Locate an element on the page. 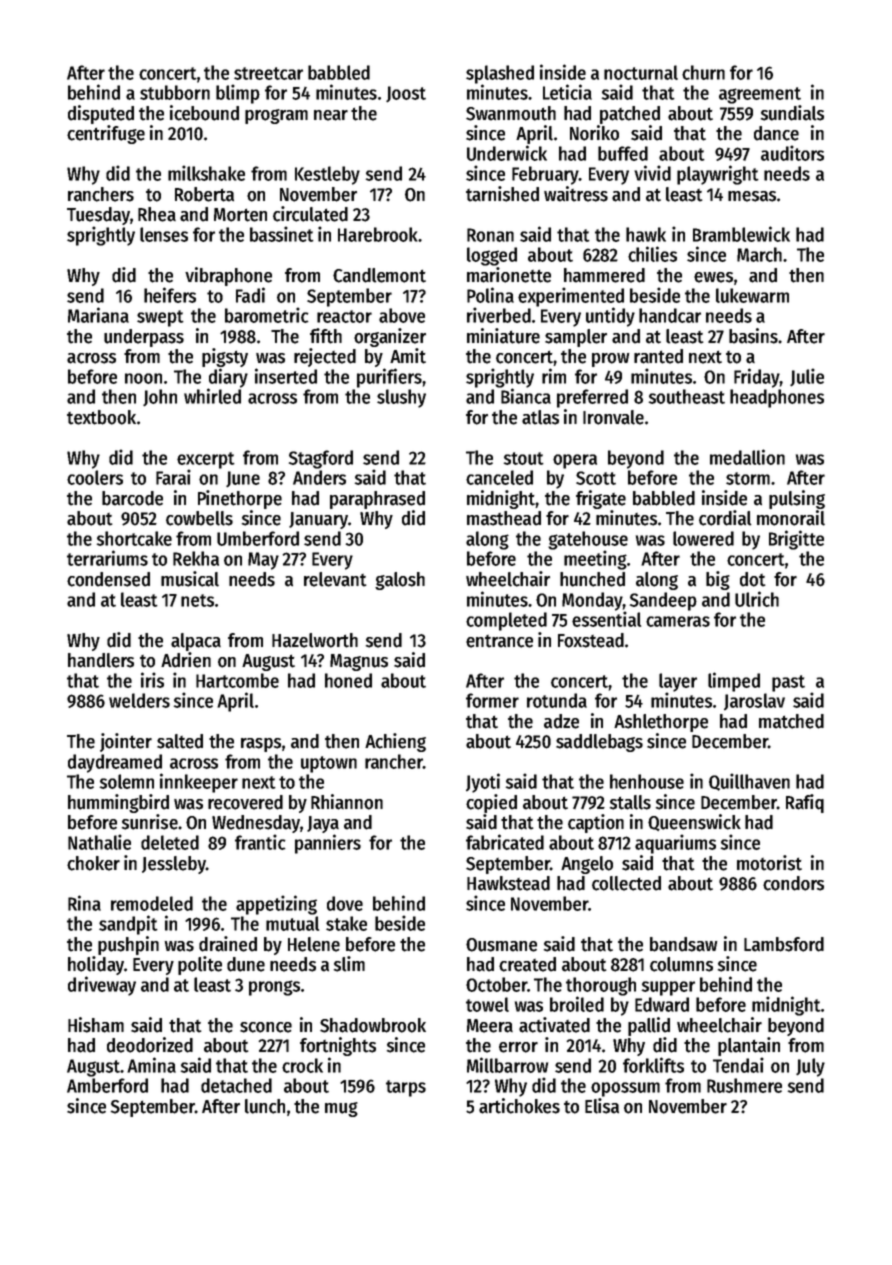 The image size is (892, 1265). uptown is located at coordinates (329, 764).
